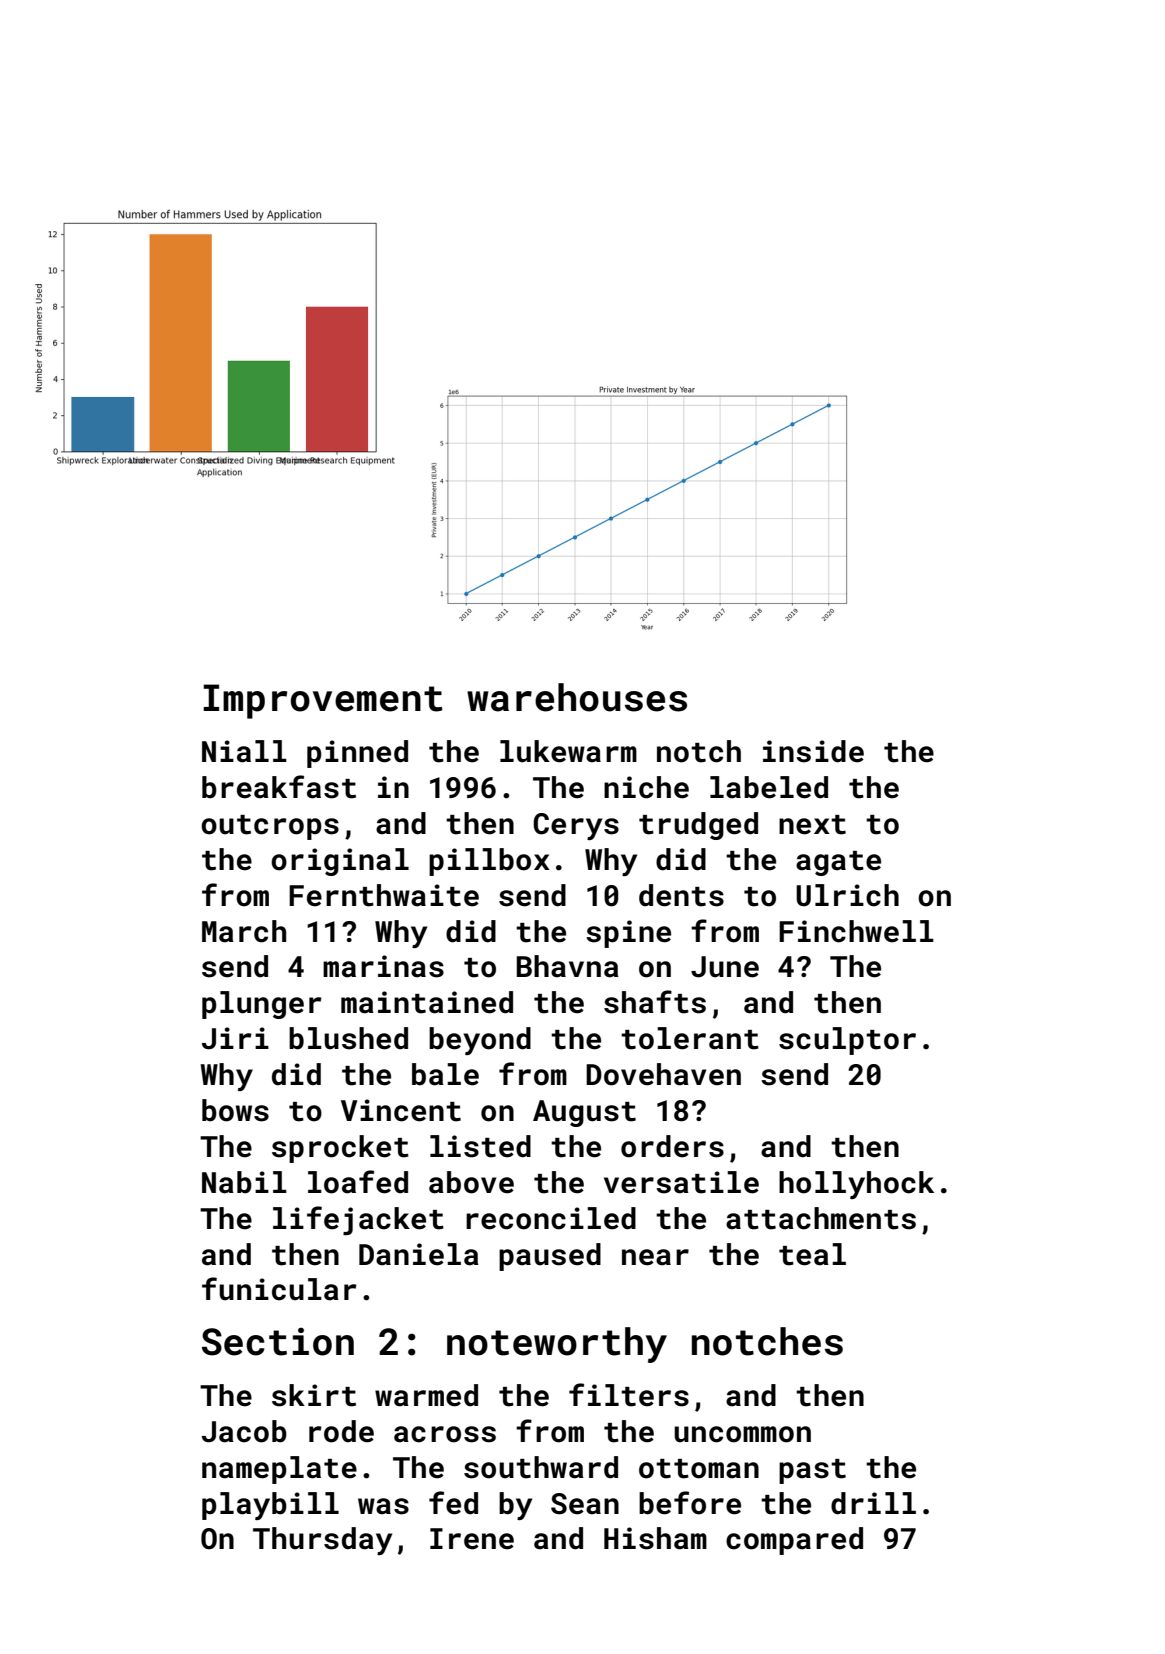 This page has height=1654, width=1165. Describe the element at coordinates (262, 1005) in the page. I see `plunger` at that location.
